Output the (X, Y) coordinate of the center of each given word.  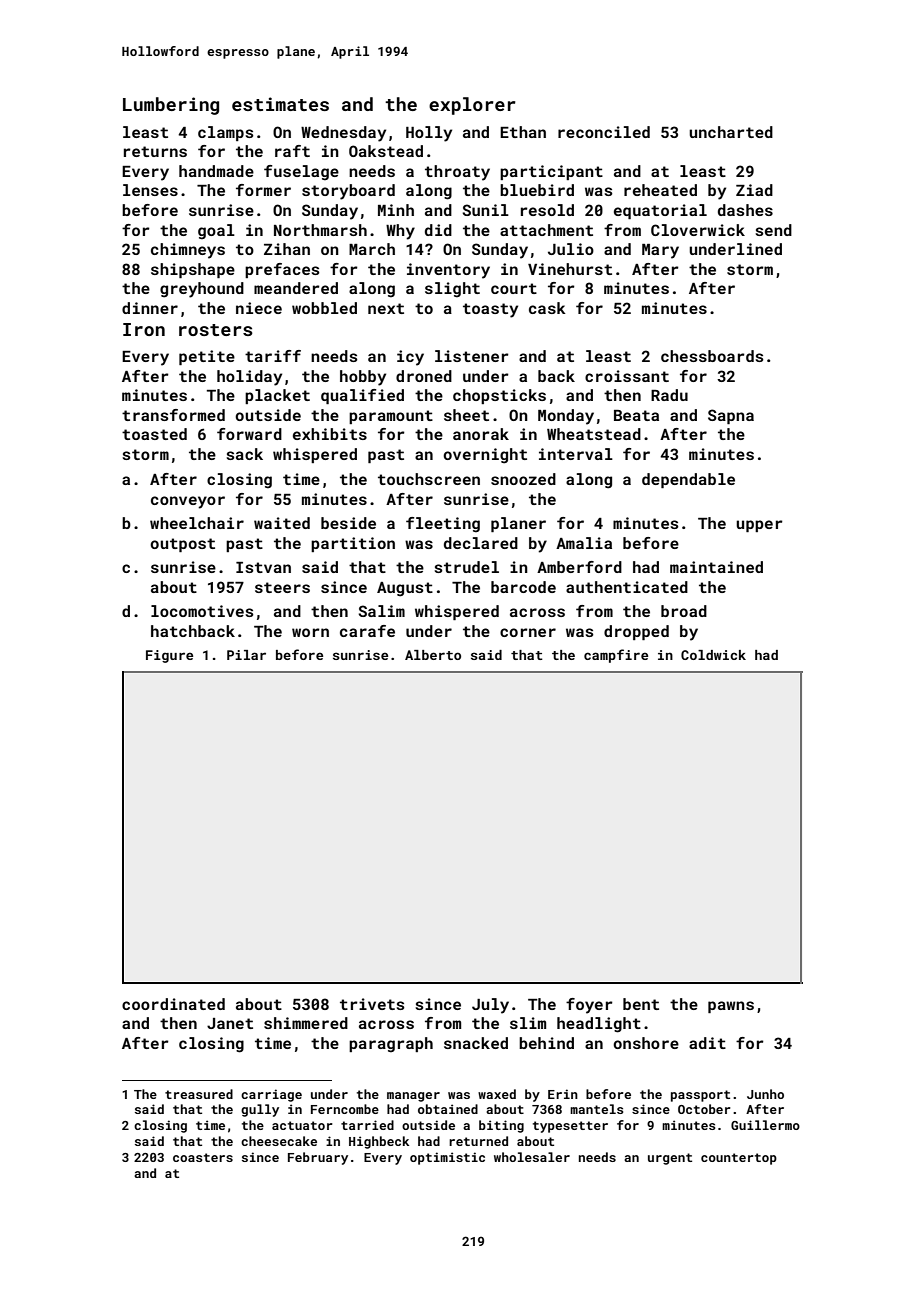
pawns (731, 1007)
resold (547, 210)
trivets (372, 1004)
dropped (636, 632)
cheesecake (279, 1141)
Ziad (754, 190)
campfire (616, 656)
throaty (457, 173)
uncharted (731, 132)
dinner (150, 308)
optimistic (447, 1158)
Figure (169, 656)
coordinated (173, 1004)
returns (155, 151)
